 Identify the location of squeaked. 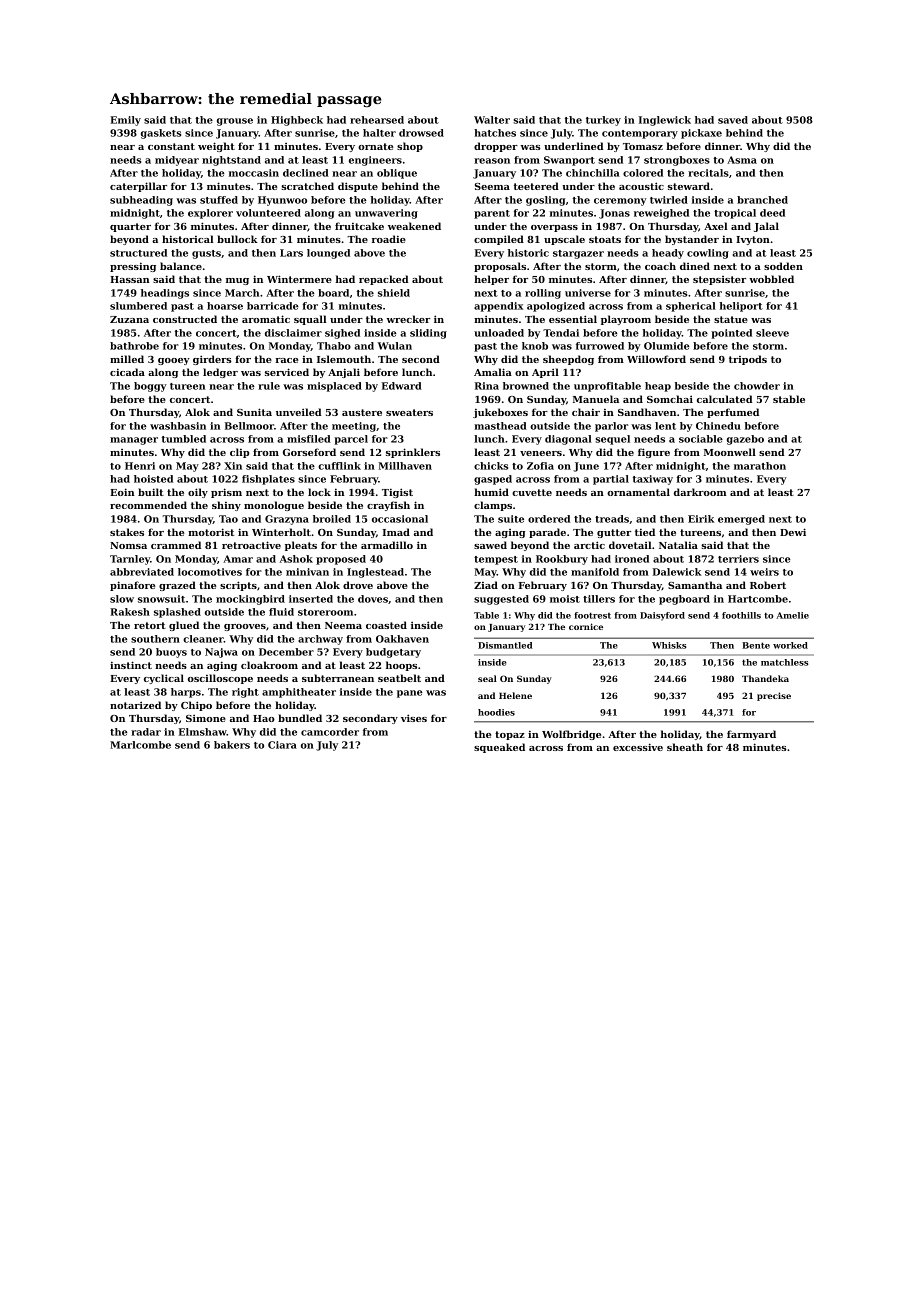
(499, 748).
